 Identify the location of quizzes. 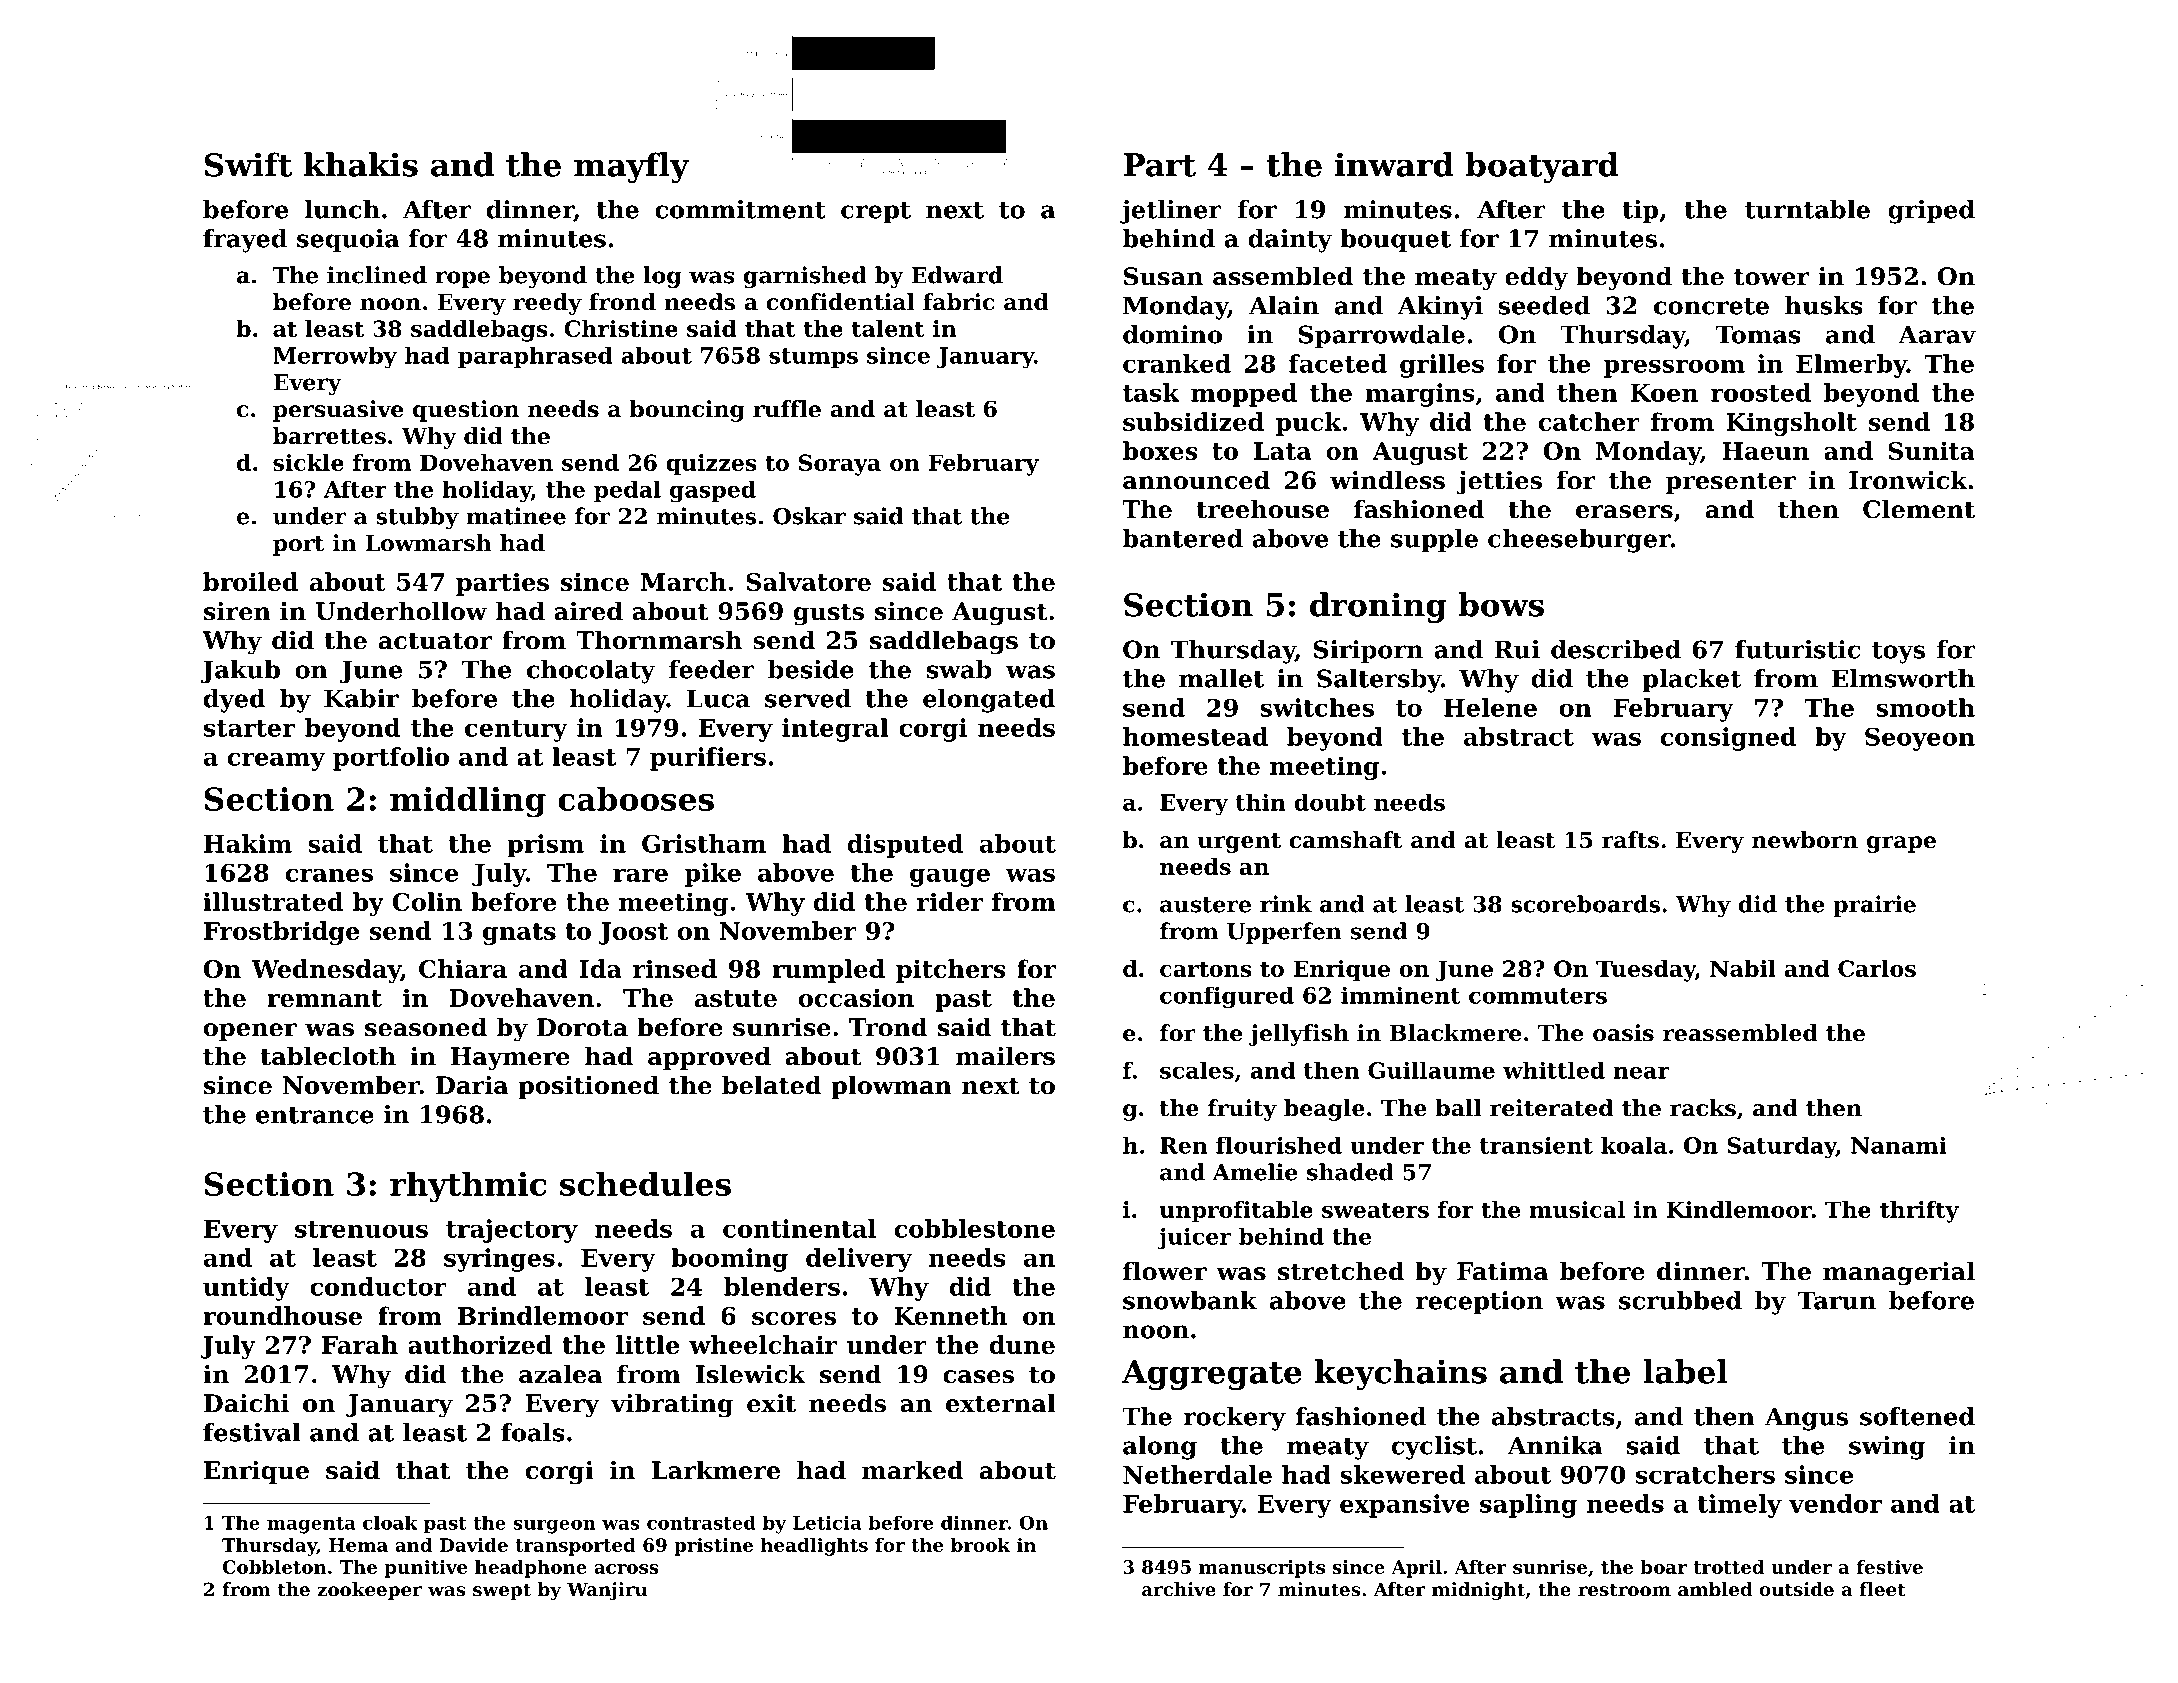
(711, 465).
